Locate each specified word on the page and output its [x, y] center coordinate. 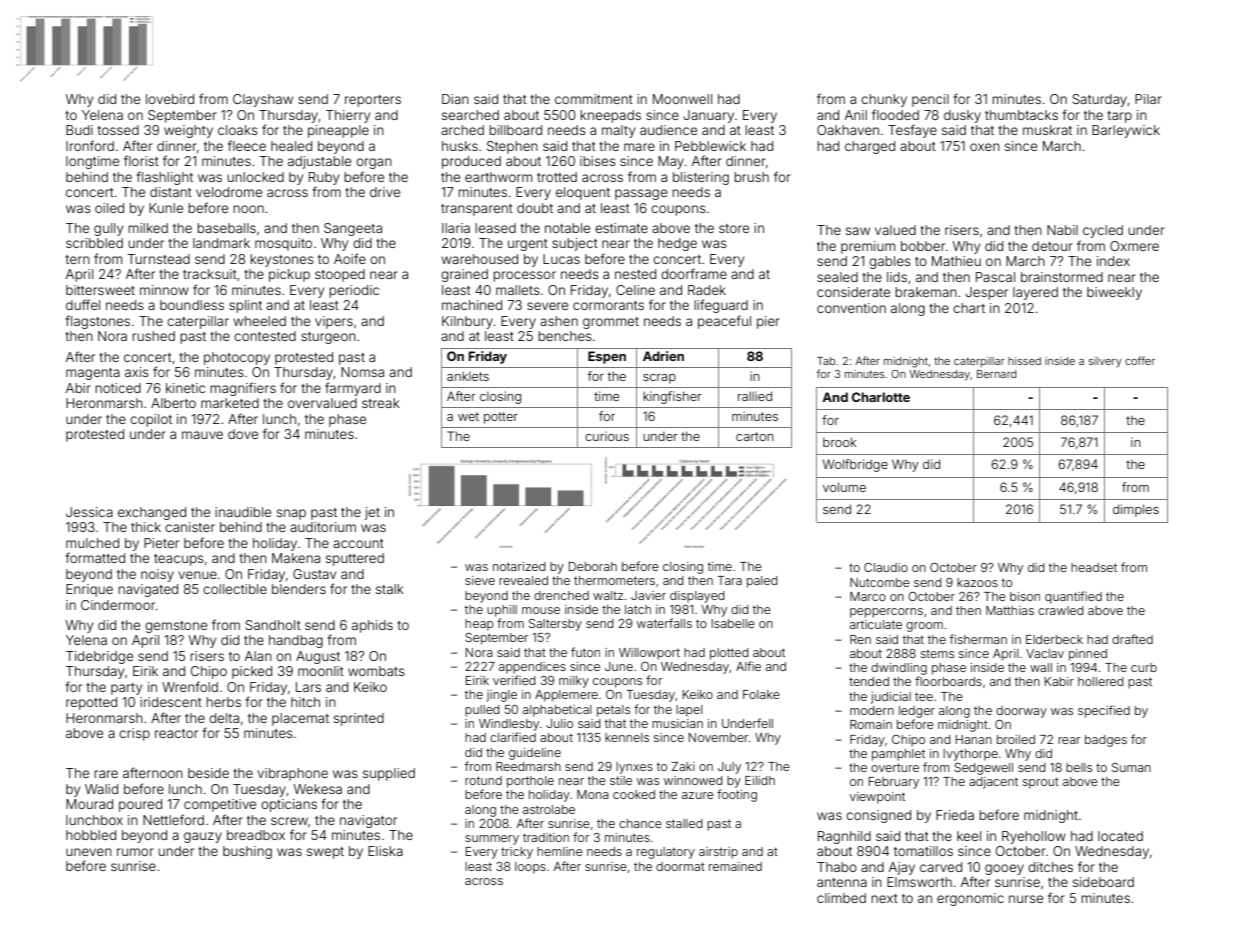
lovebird [170, 99]
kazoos [977, 582]
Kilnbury [467, 322]
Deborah [593, 566]
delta [224, 718]
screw [289, 821]
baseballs [226, 228]
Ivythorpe [971, 755]
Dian [455, 99]
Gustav [314, 574]
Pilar [1148, 99]
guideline [535, 754]
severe [547, 306]
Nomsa [362, 372]
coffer [1140, 360]
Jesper [986, 293]
